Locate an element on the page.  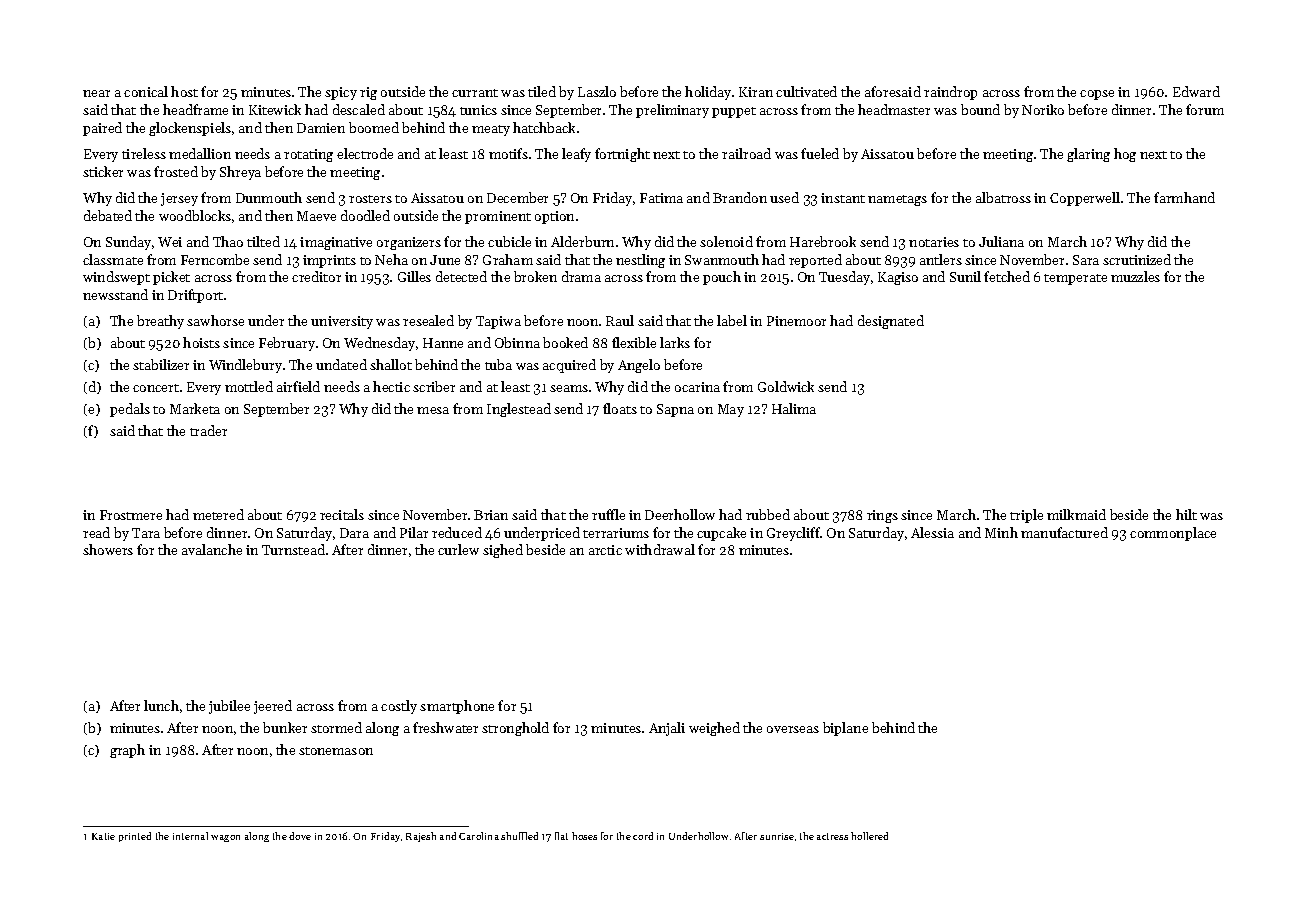
bunker is located at coordinates (285, 727).
